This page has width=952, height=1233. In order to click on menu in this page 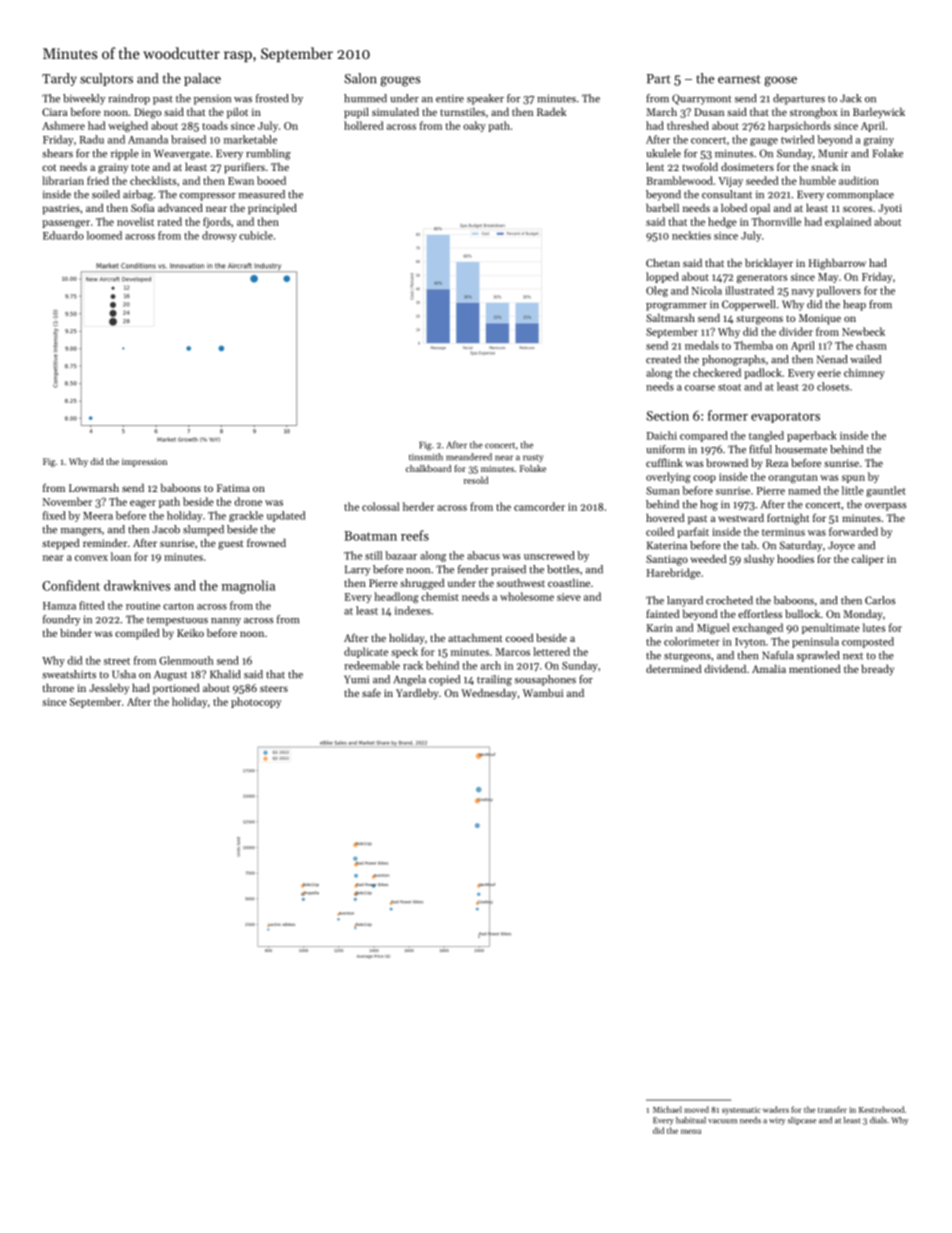, I will do `click(691, 1131)`.
